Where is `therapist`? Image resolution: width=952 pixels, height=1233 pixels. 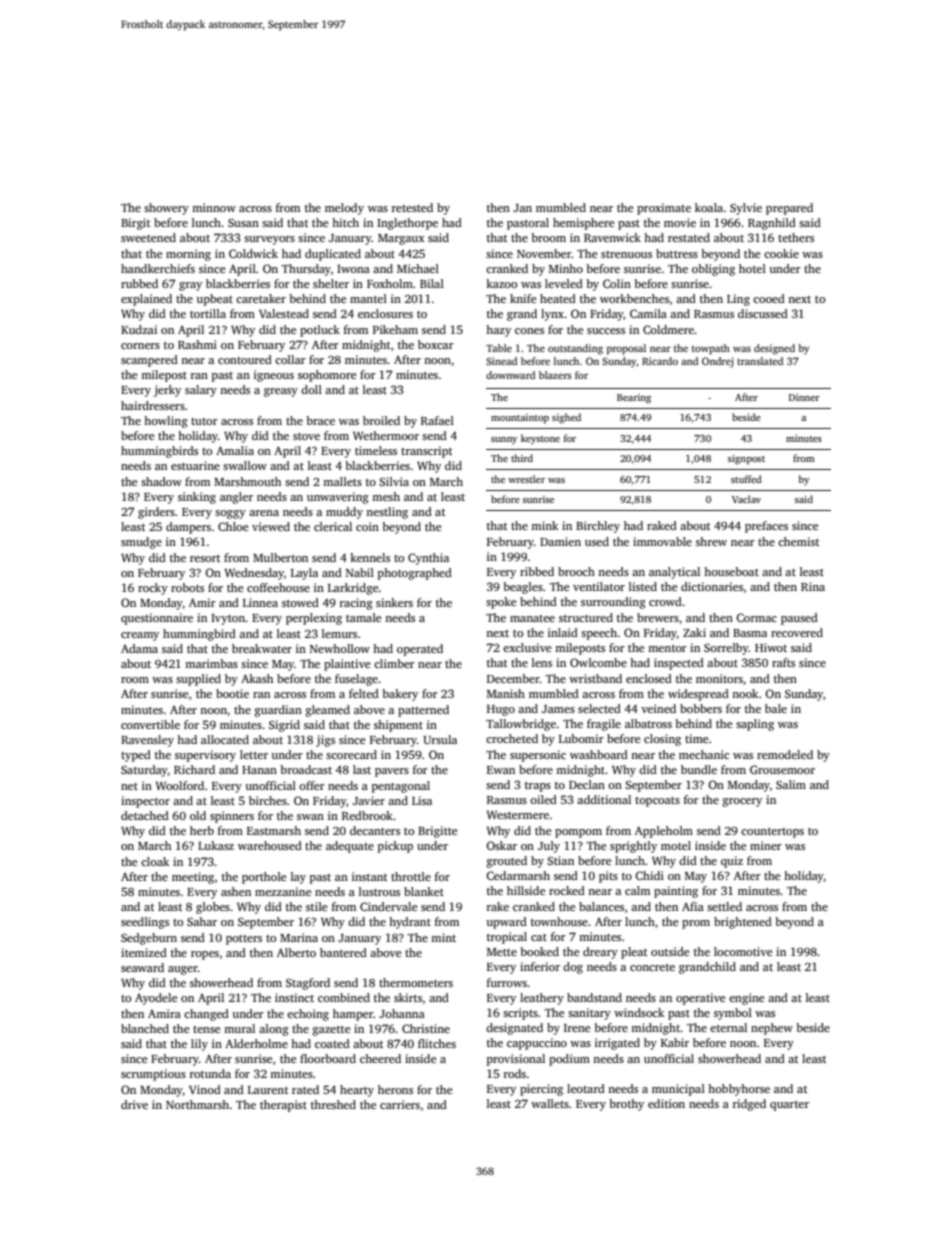 therapist is located at coordinates (283, 1106).
